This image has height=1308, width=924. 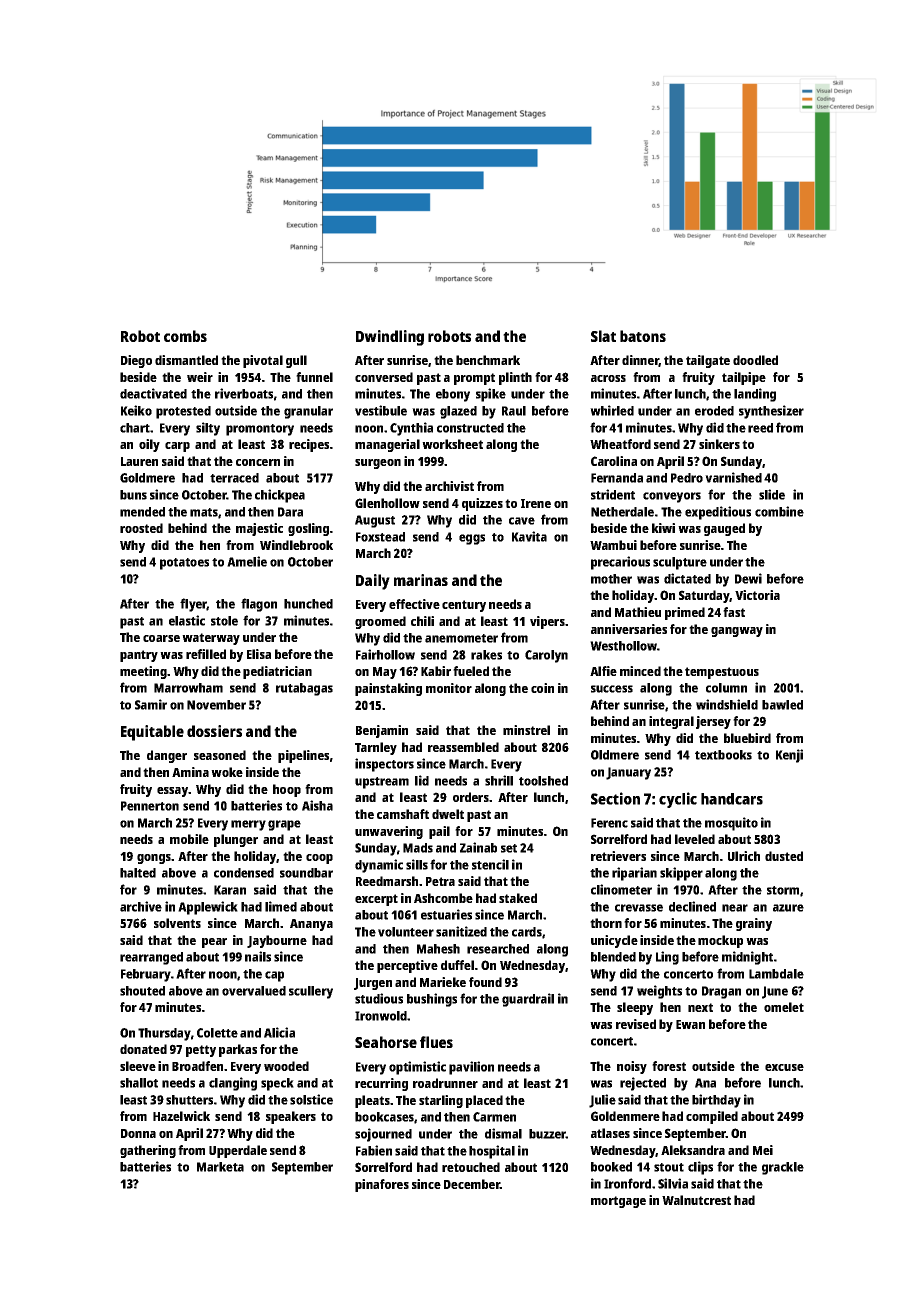 I want to click on archivist, so click(x=449, y=486).
